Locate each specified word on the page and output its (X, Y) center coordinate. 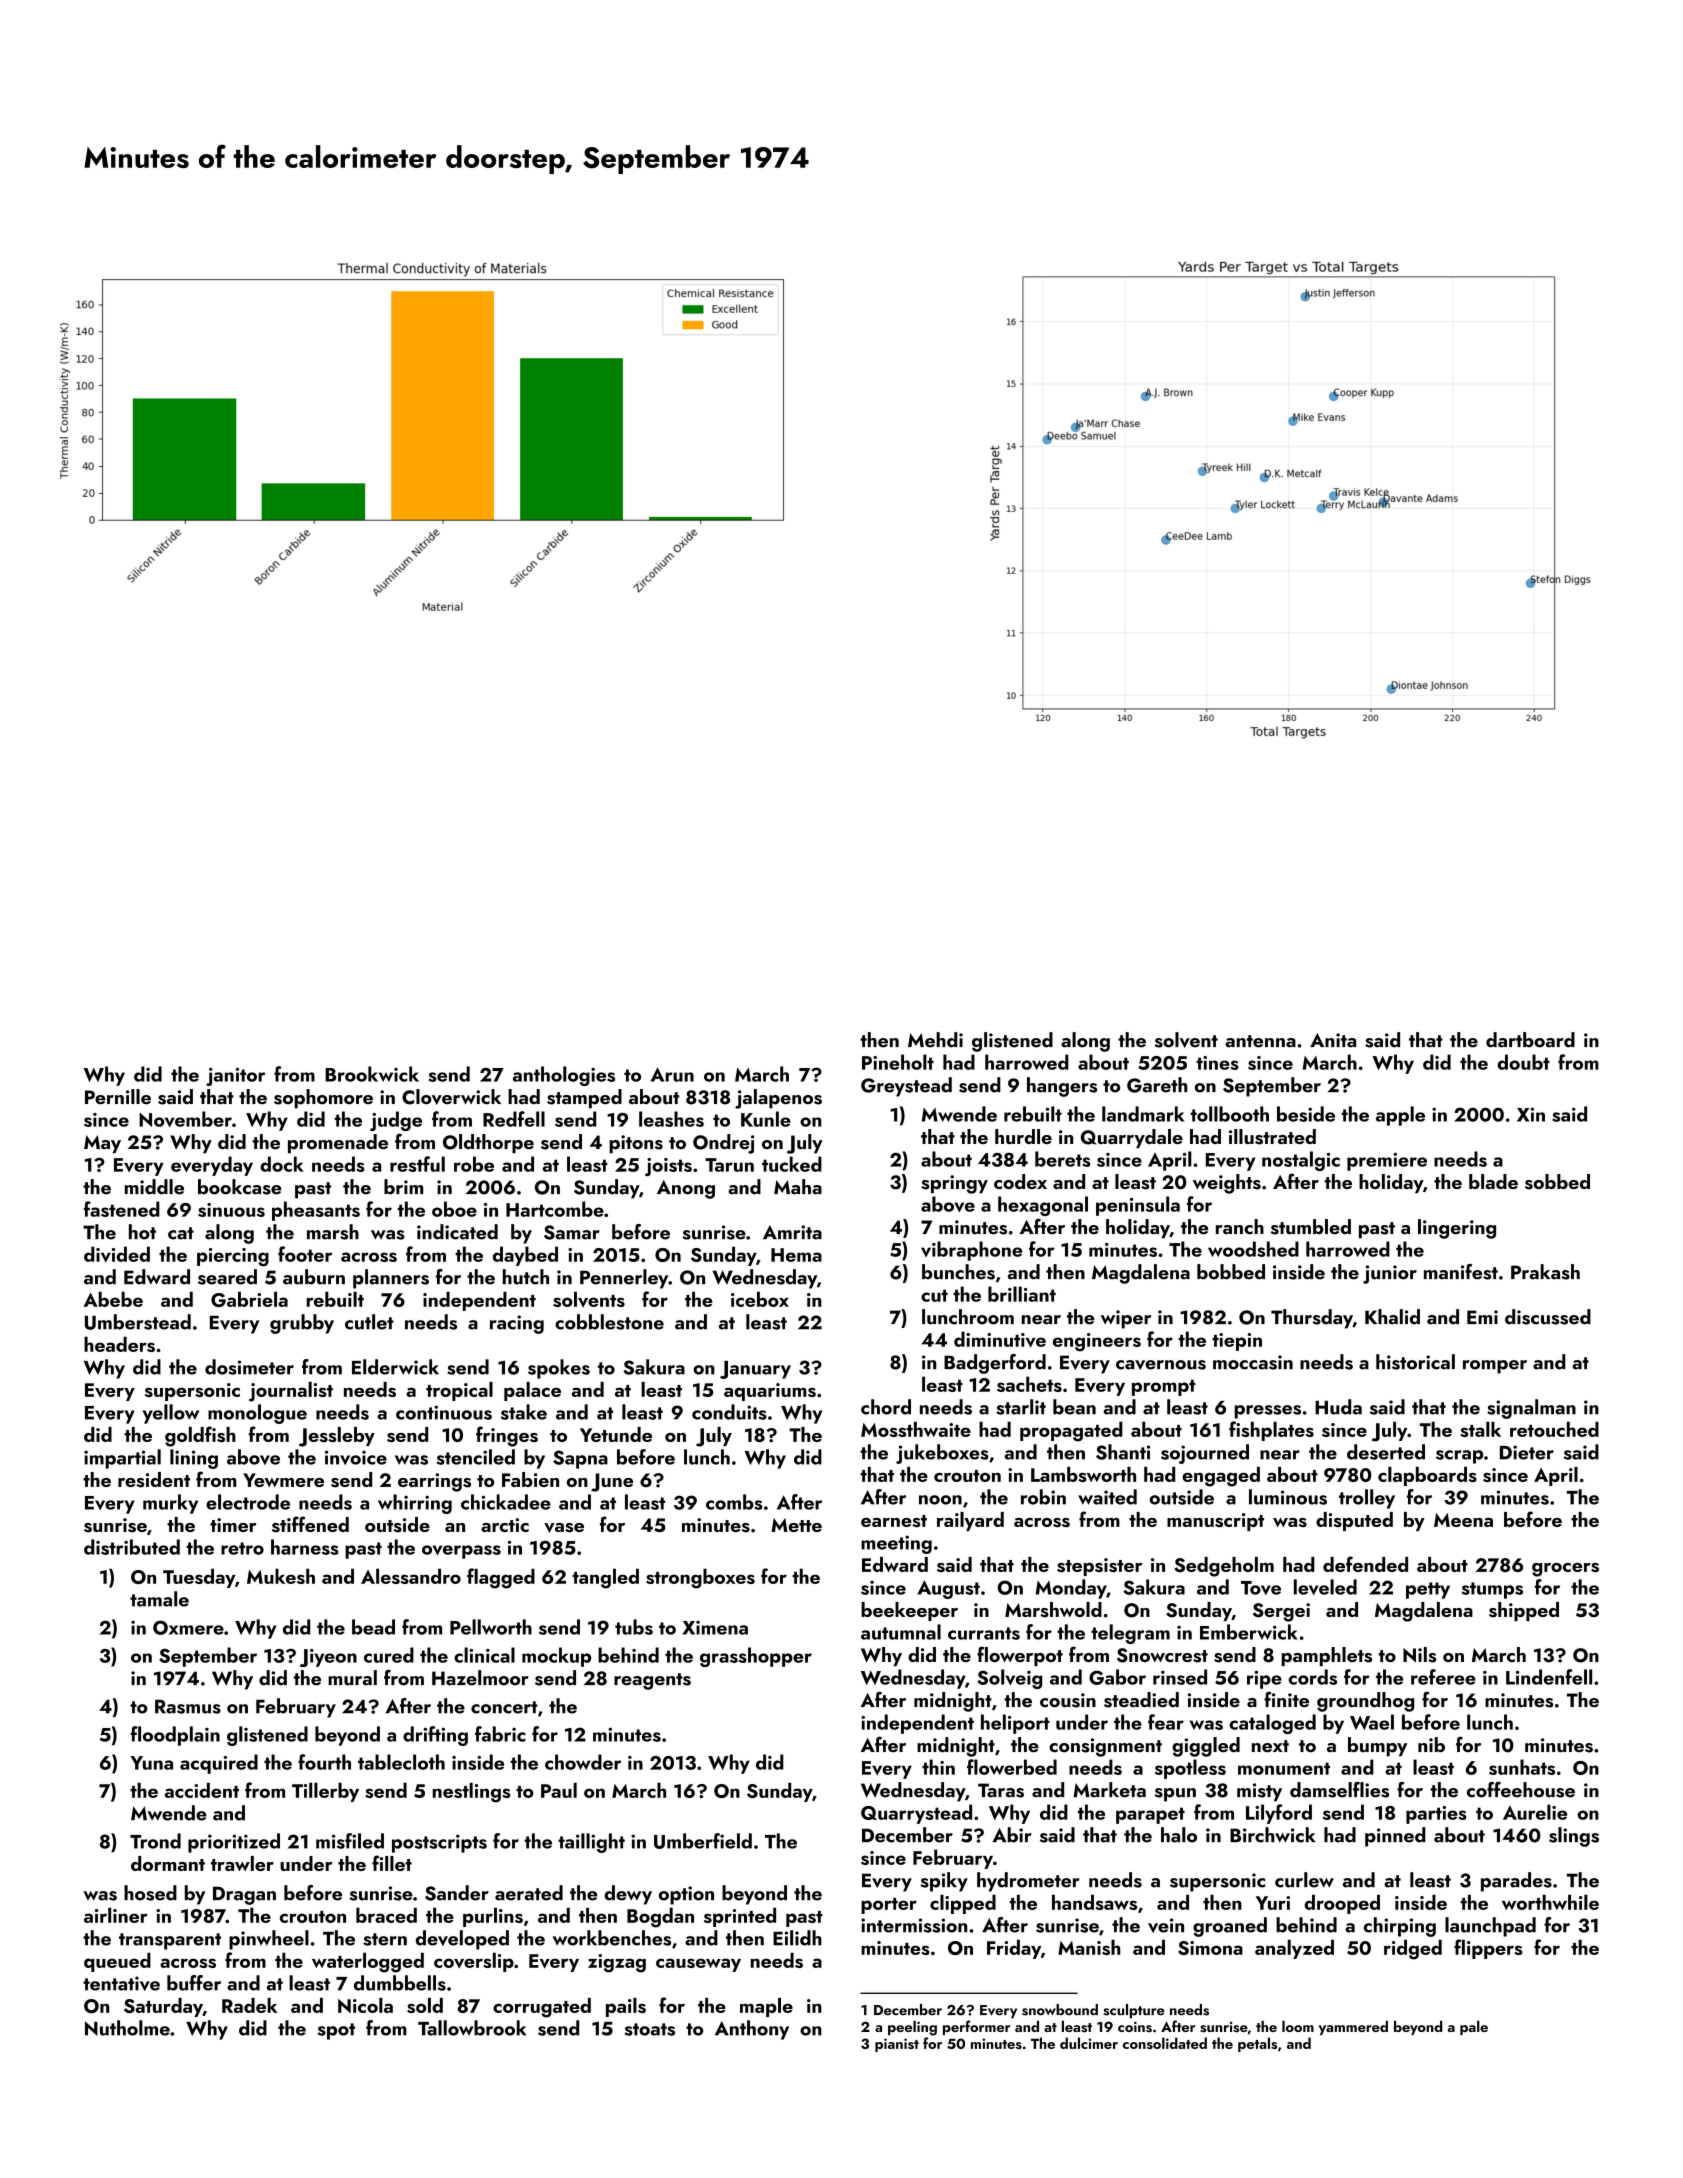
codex (1020, 1181)
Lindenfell (1549, 1677)
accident (202, 1790)
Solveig (1009, 1679)
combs (734, 1502)
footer (305, 1254)
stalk (1480, 1429)
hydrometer (1028, 1882)
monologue (257, 1414)
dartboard (1530, 1040)
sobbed (1557, 1182)
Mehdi (935, 1040)
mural (352, 1678)
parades (1516, 1882)
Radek (249, 2005)
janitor (235, 1077)
